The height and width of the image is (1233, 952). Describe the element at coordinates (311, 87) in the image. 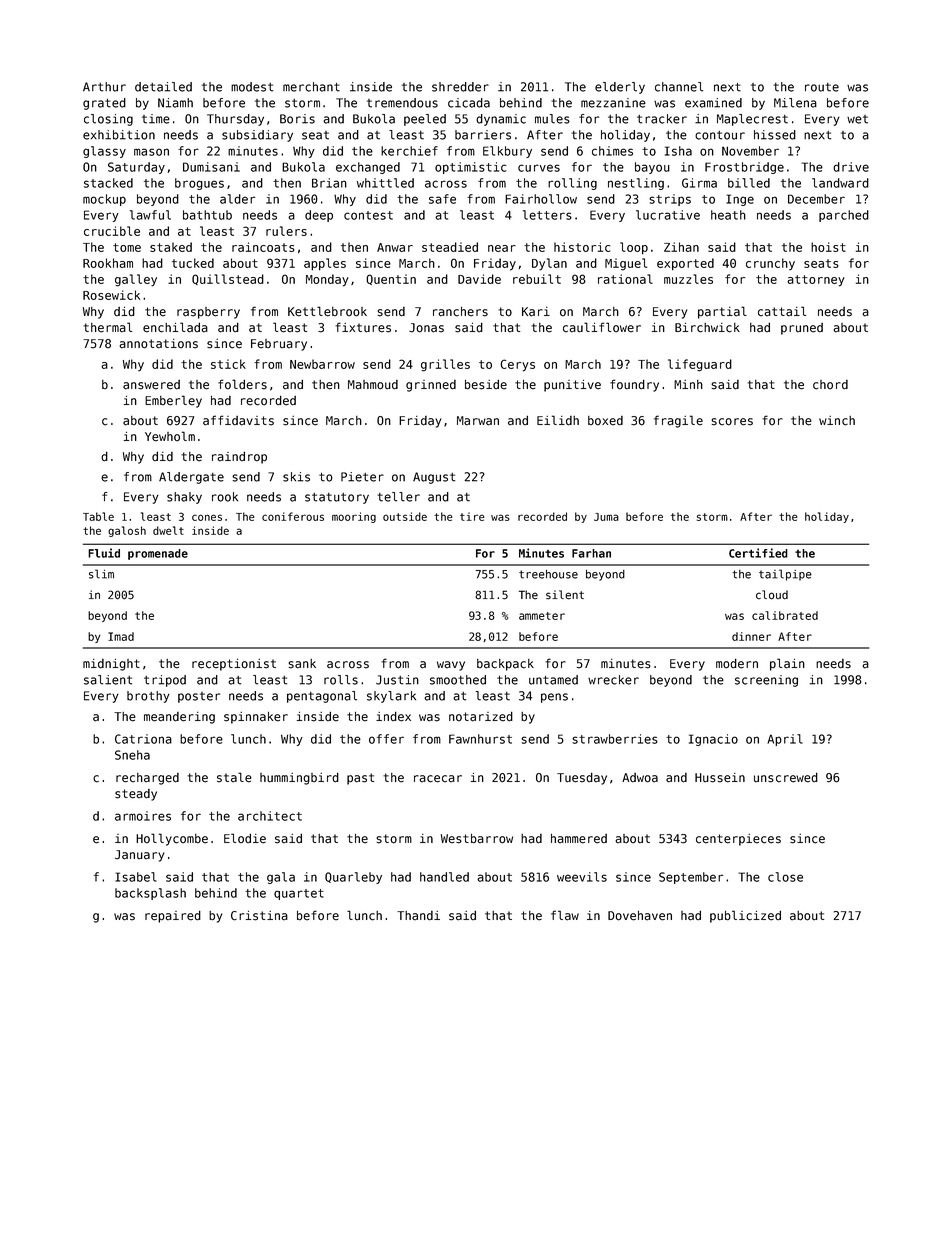

I see `merchant` at that location.
